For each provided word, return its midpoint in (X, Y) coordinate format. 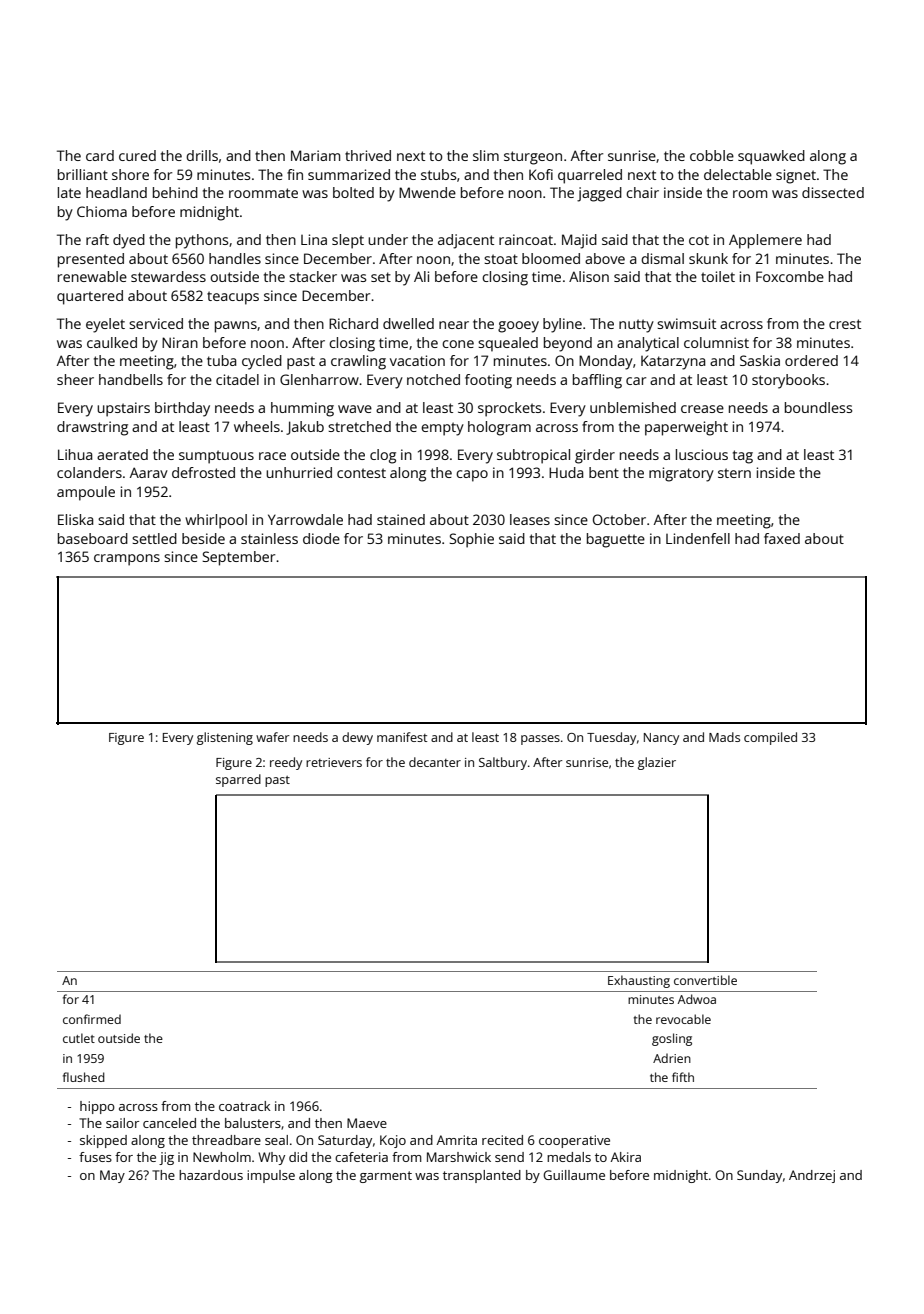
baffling (597, 381)
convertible (705, 980)
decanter (435, 762)
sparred (238, 780)
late (69, 192)
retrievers (334, 762)
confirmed (92, 1019)
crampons (127, 560)
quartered (90, 297)
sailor (122, 1123)
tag (743, 457)
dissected (833, 192)
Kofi (541, 174)
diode (321, 538)
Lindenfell (698, 538)
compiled (770, 738)
